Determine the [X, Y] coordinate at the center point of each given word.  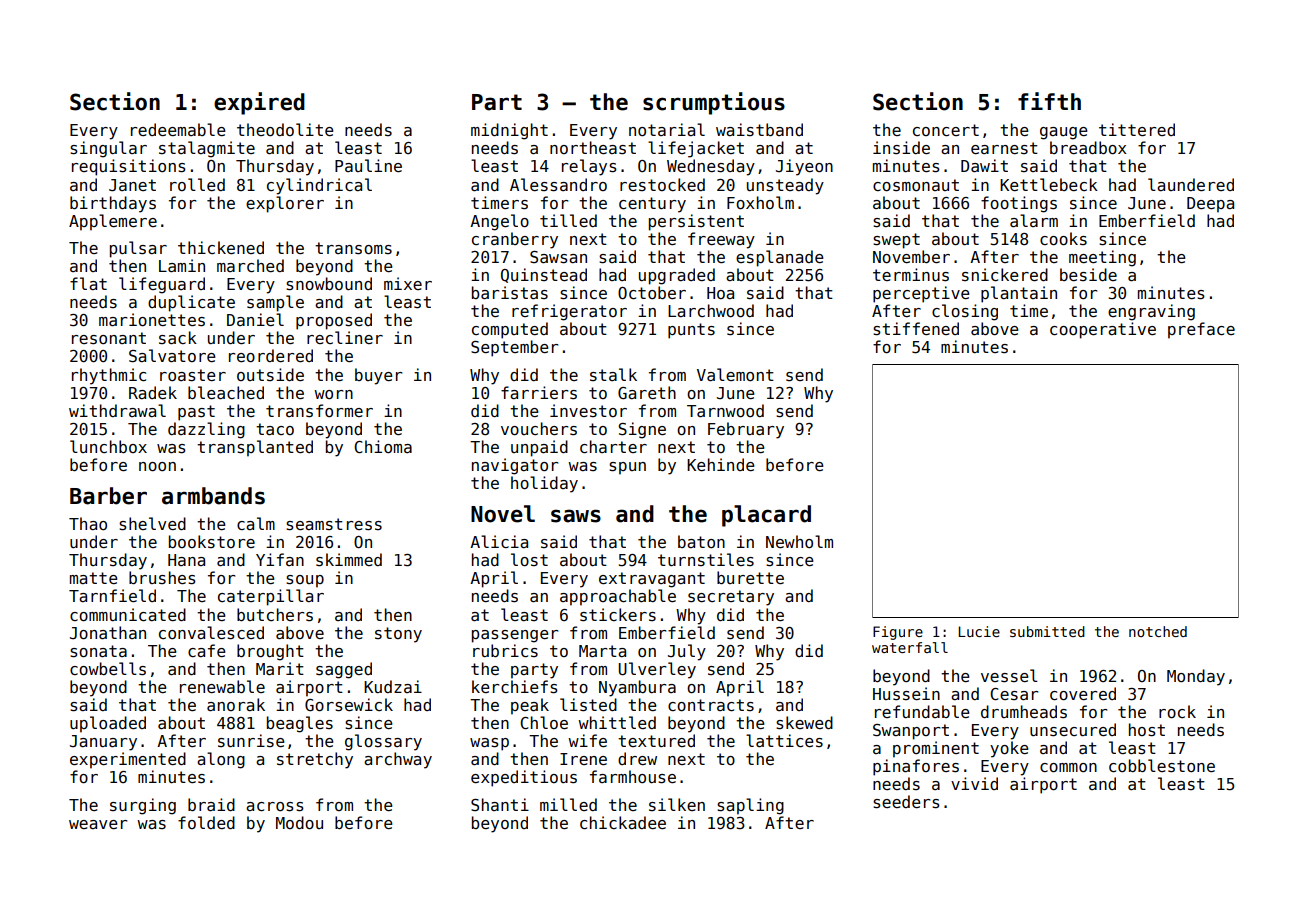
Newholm [799, 541]
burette [750, 577]
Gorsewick [349, 705]
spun [627, 468]
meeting [1102, 258]
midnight [509, 131]
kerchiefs [515, 687]
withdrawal [117, 410]
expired [259, 103]
